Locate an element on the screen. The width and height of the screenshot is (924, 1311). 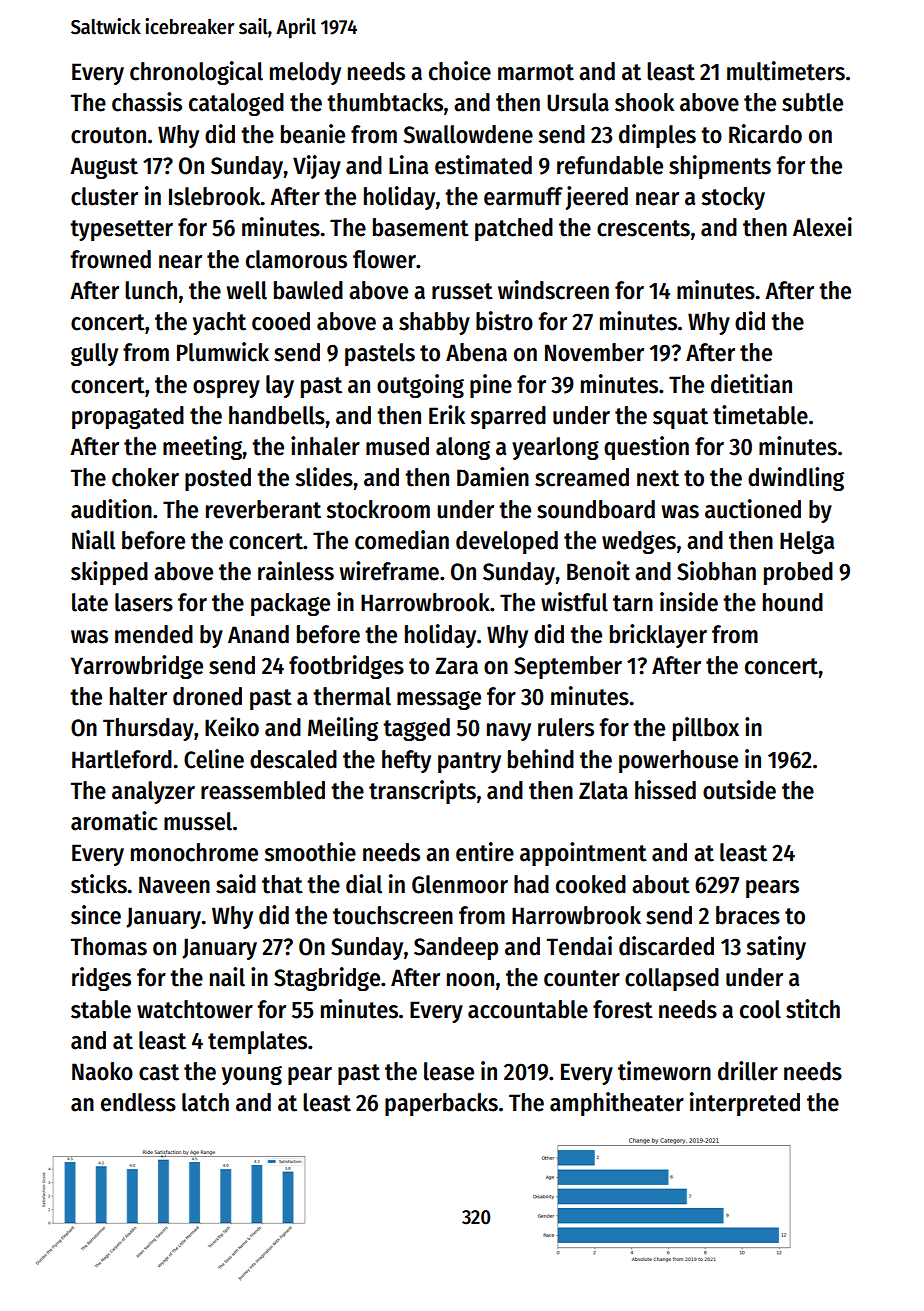
counter is located at coordinates (582, 978).
